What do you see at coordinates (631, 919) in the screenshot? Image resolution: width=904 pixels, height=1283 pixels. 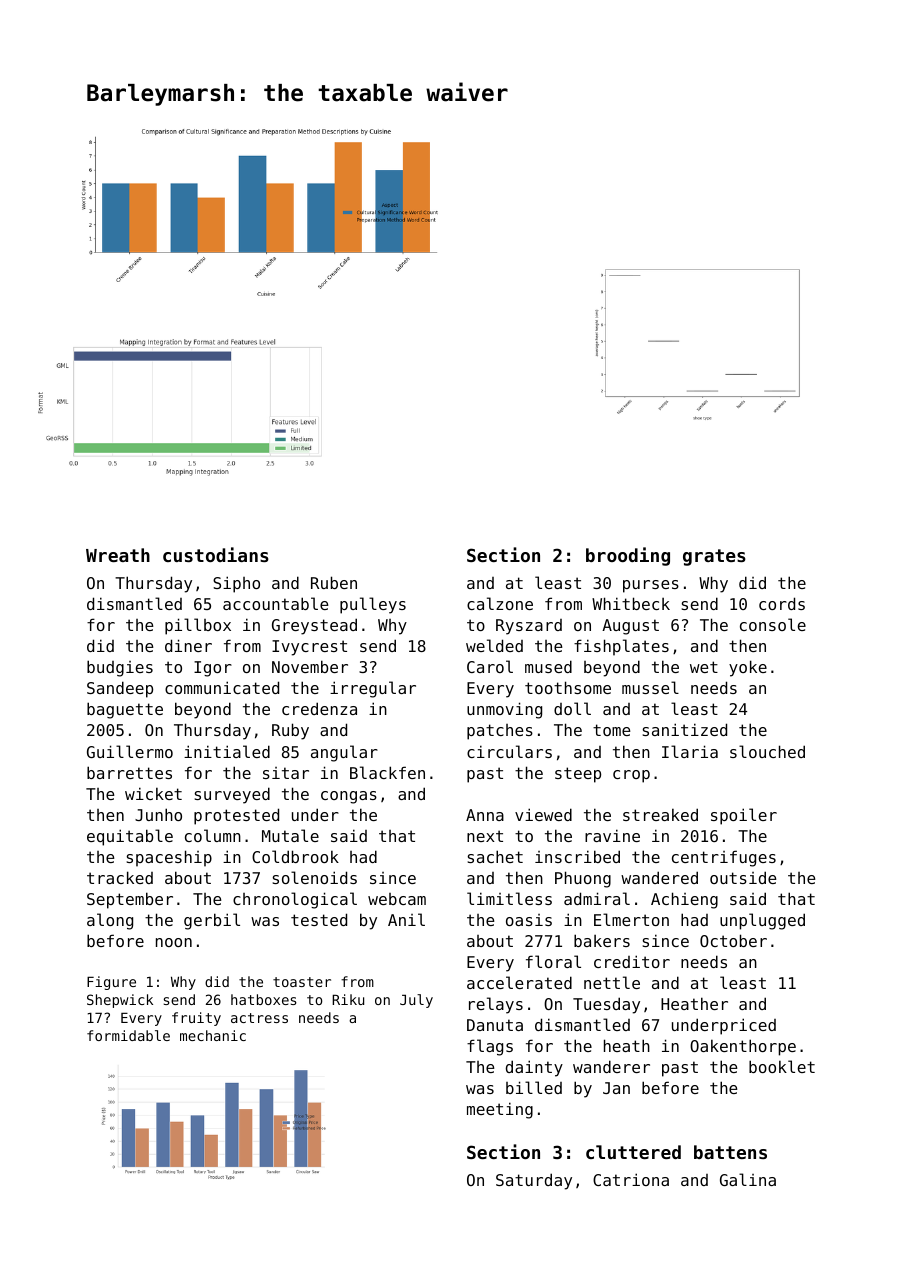 I see `Elmerton` at bounding box center [631, 919].
